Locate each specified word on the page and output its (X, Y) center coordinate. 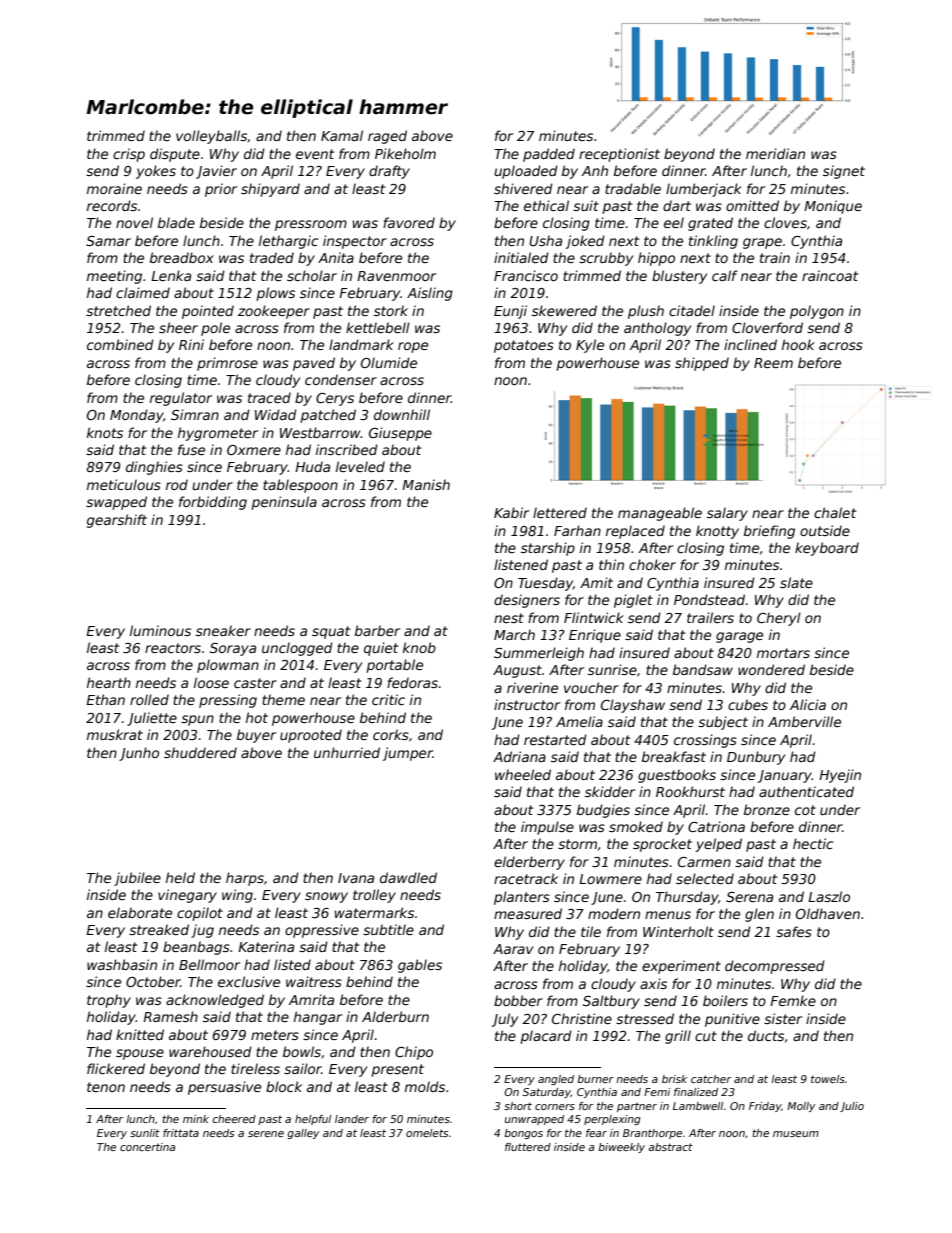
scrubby (606, 259)
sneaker (223, 630)
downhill (402, 414)
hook (798, 344)
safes (794, 931)
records (112, 205)
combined (120, 344)
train (775, 257)
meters (275, 1035)
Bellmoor (209, 964)
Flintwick (594, 617)
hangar (318, 1018)
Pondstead (709, 599)
